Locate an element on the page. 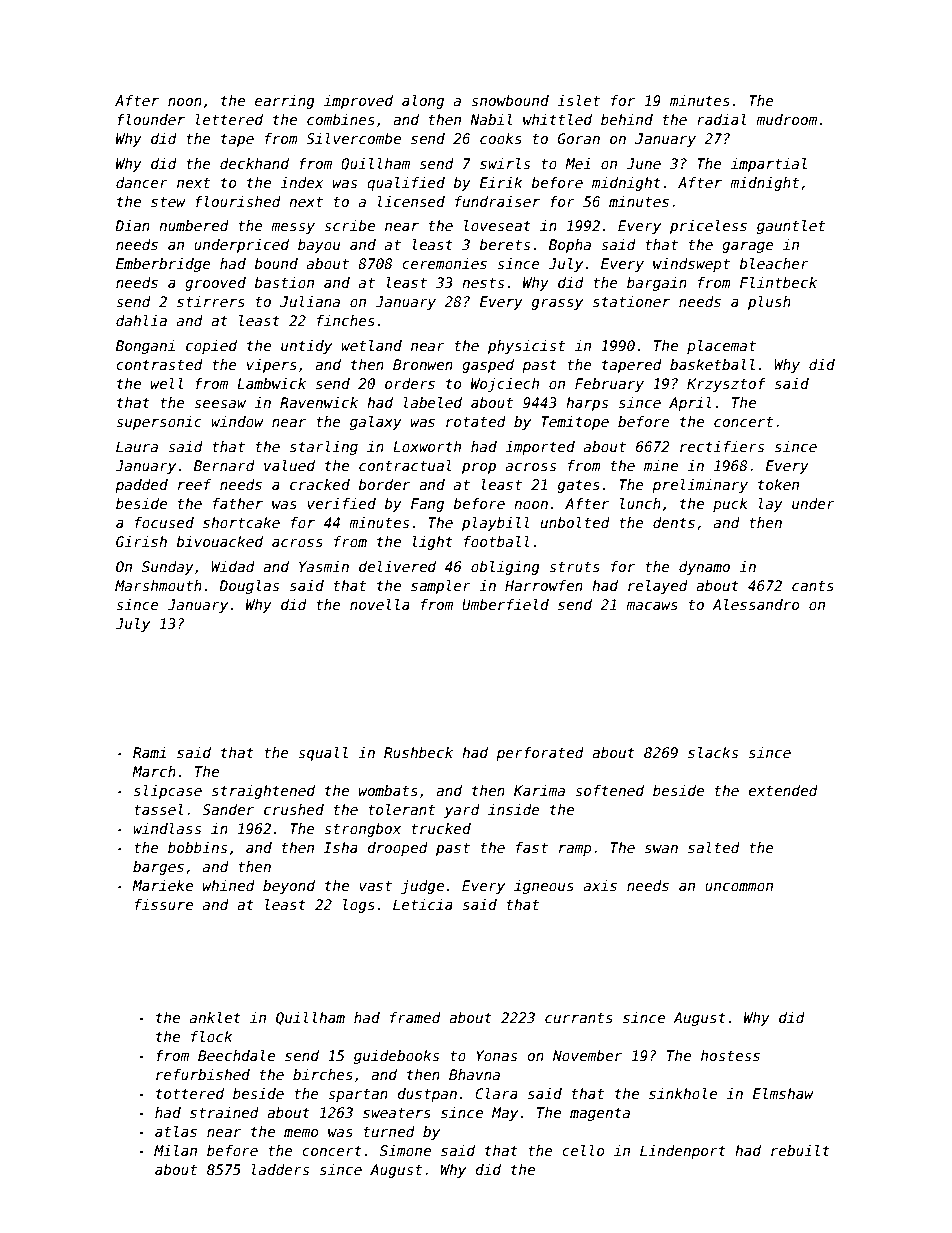  memo is located at coordinates (301, 1133).
